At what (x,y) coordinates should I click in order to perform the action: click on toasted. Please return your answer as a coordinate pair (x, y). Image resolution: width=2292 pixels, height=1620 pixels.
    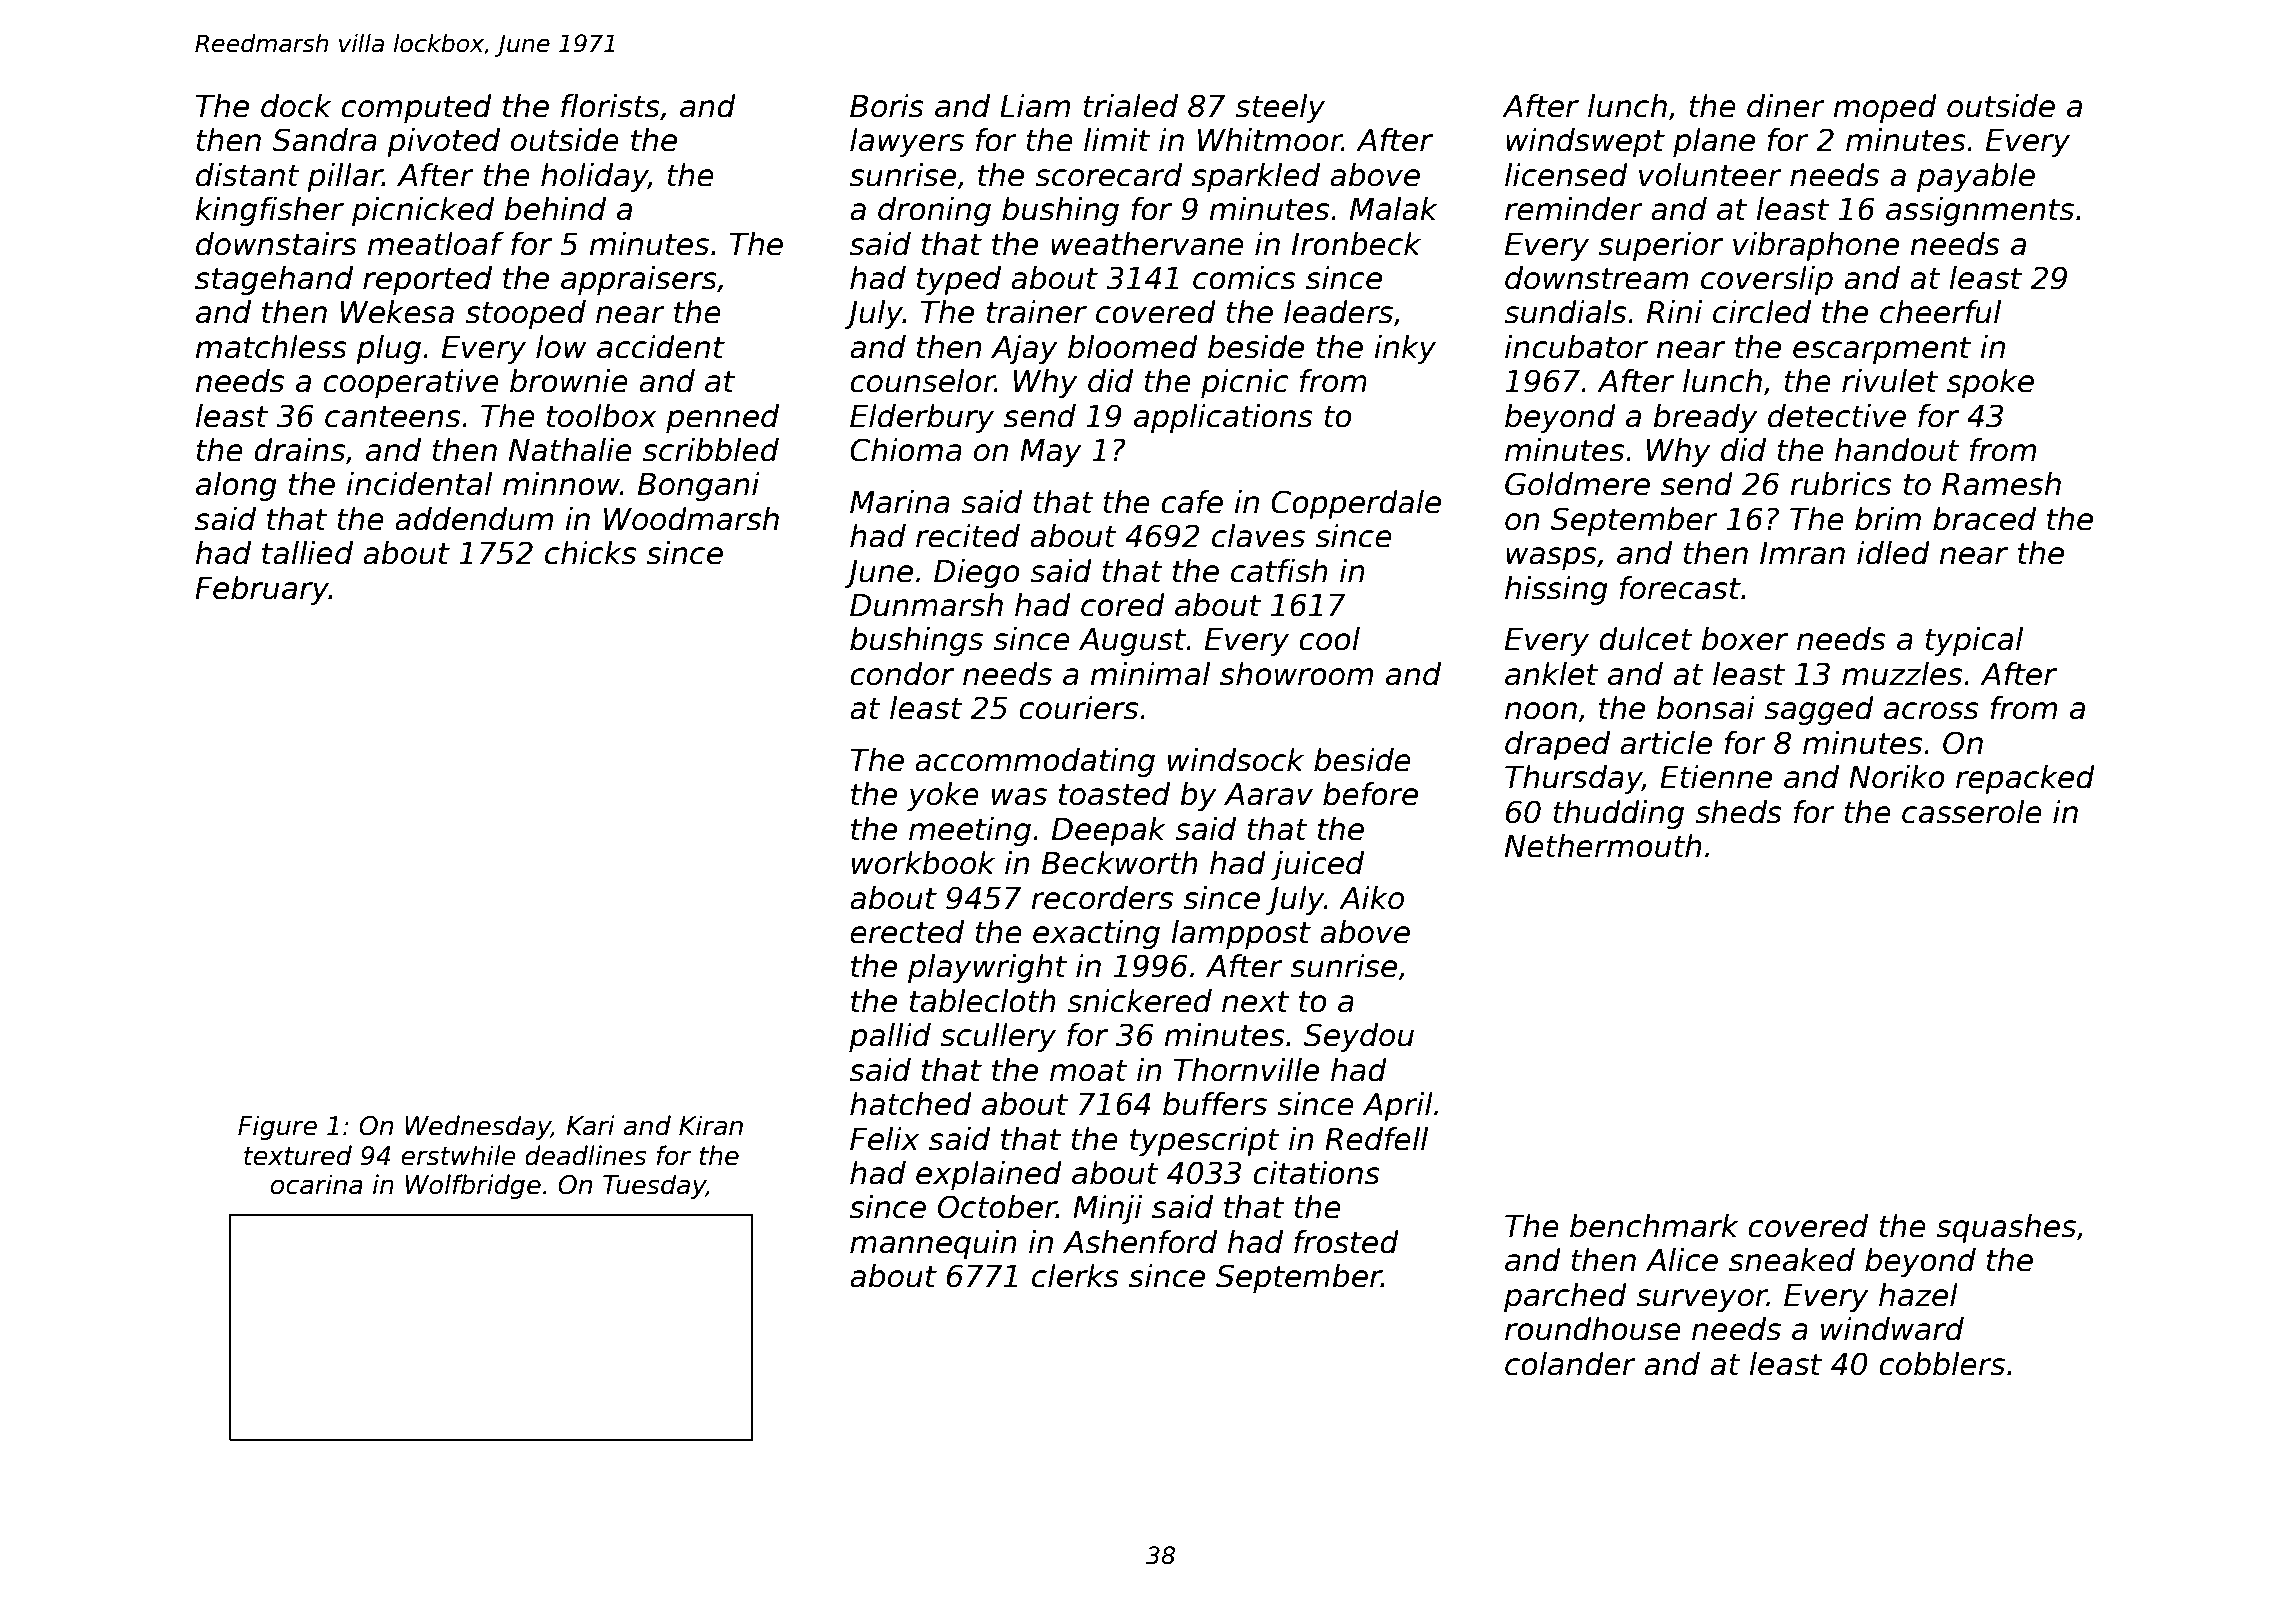
    Looking at the image, I should click on (1114, 794).
